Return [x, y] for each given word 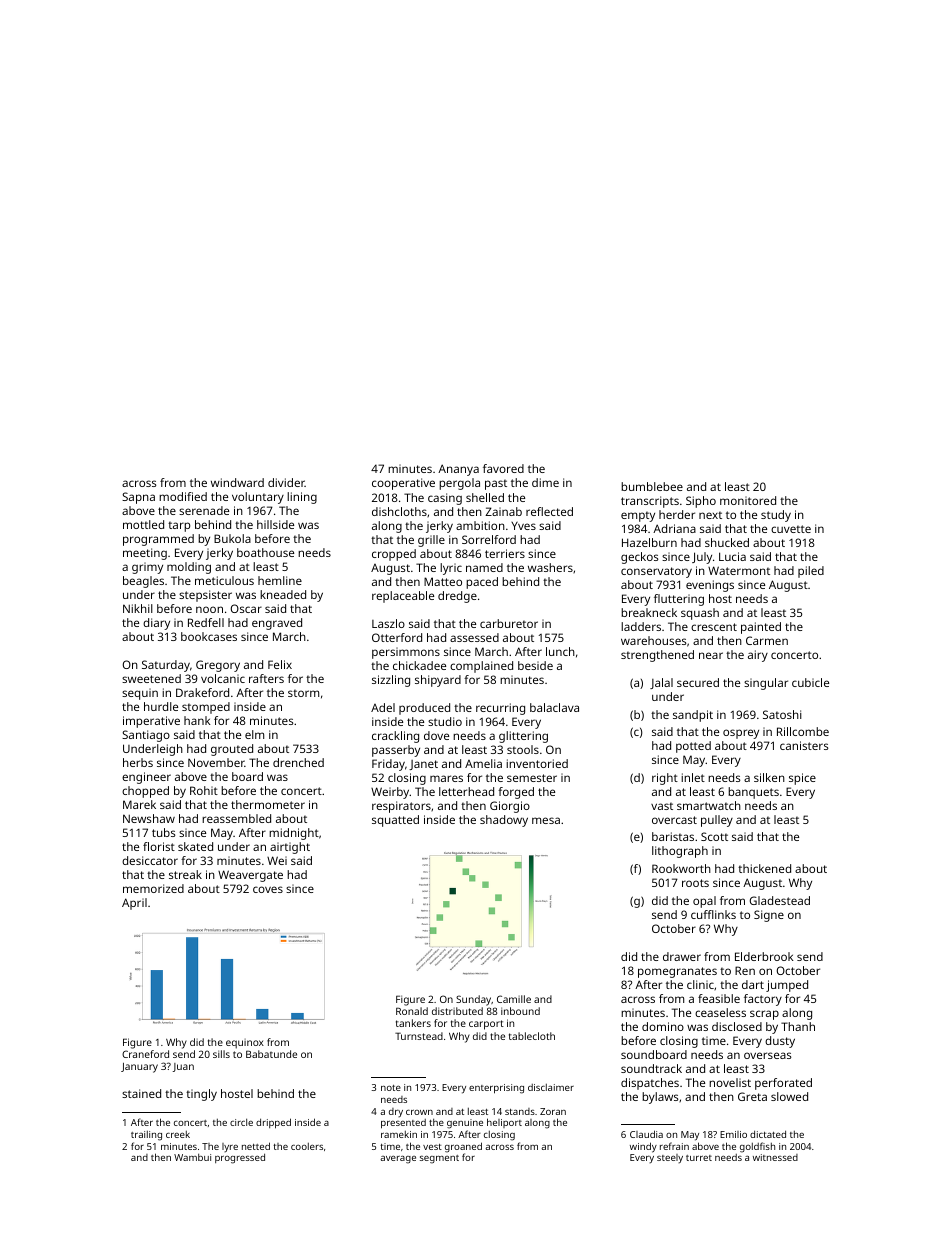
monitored [748, 500]
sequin [140, 694]
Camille [514, 999]
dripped [273, 1123]
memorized [153, 888]
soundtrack [651, 1068]
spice [802, 779]
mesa [546, 820]
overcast [674, 820]
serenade [204, 510]
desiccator [150, 860]
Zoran [553, 1111]
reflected [549, 511]
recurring [500, 709]
